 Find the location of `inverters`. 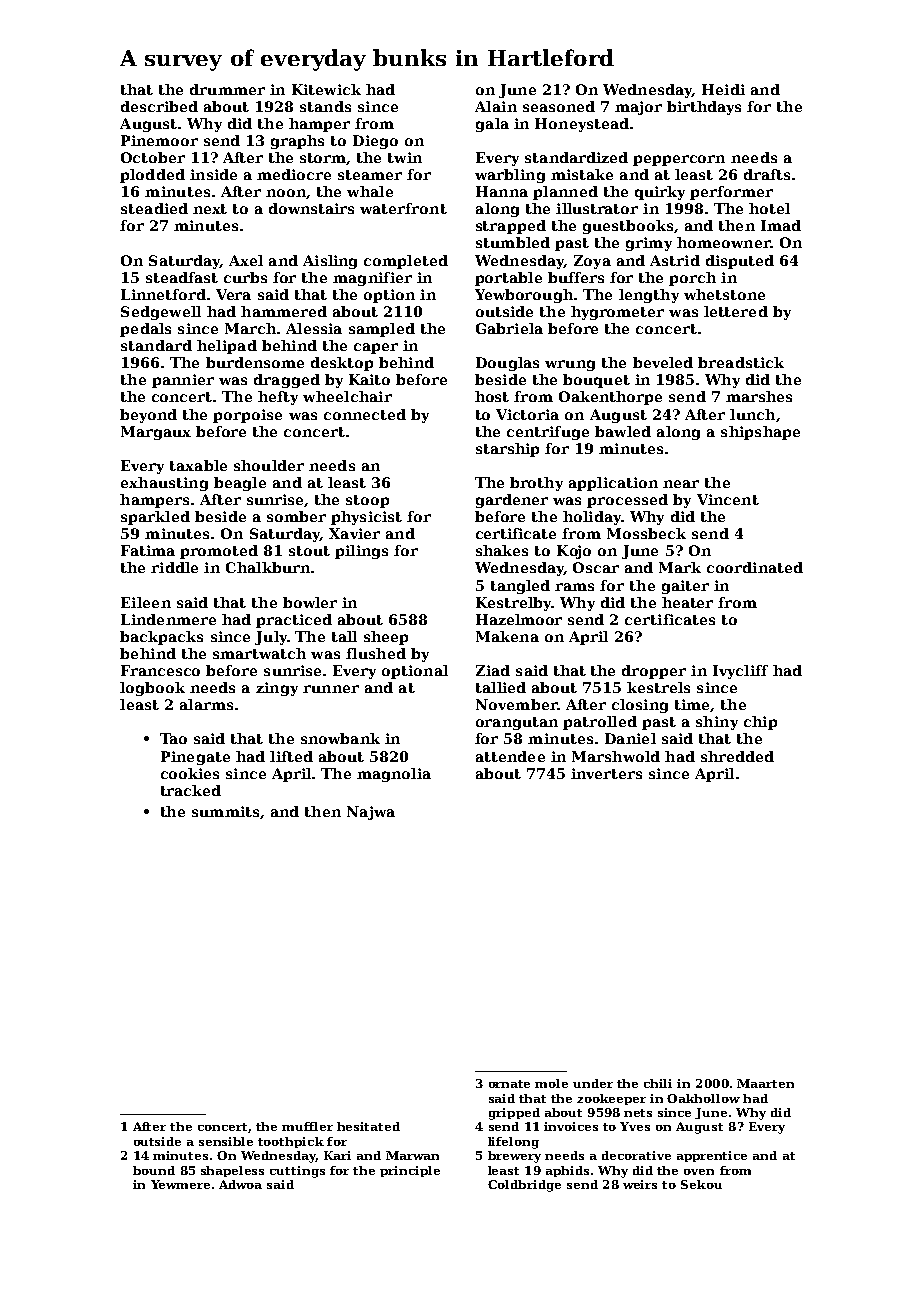

inverters is located at coordinates (606, 773).
